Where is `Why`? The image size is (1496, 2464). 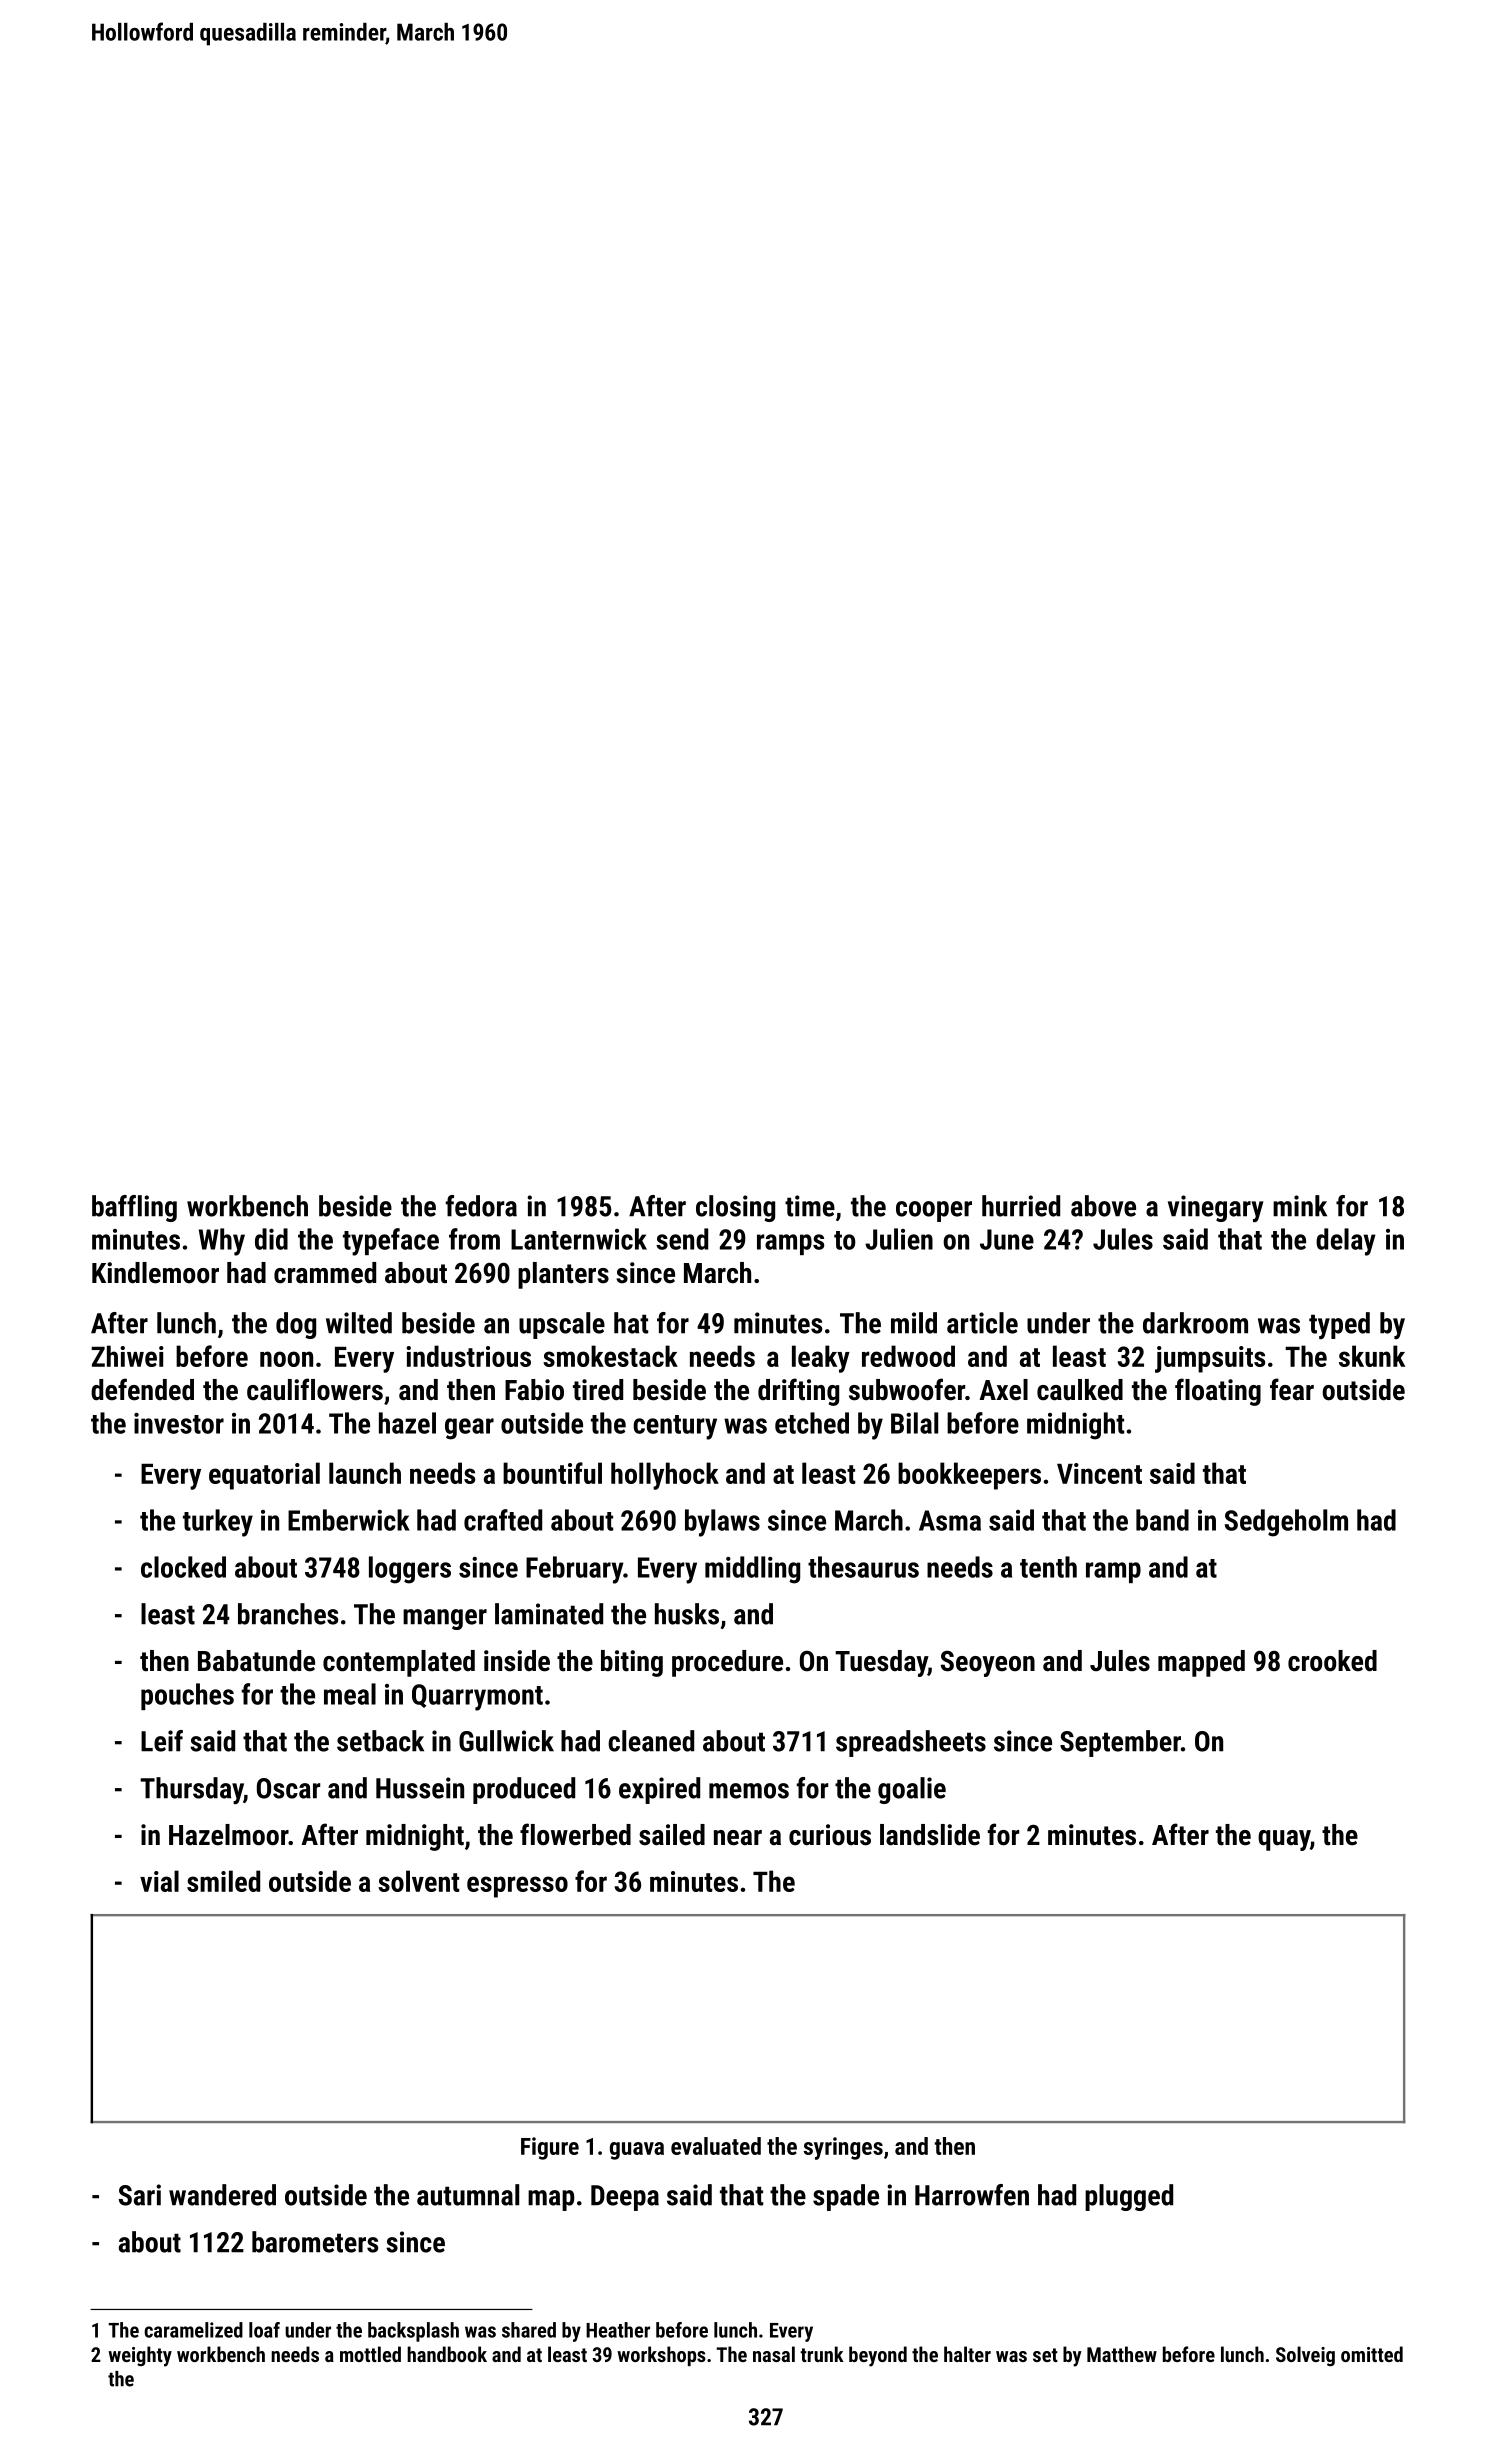 Why is located at coordinates (222, 1242).
